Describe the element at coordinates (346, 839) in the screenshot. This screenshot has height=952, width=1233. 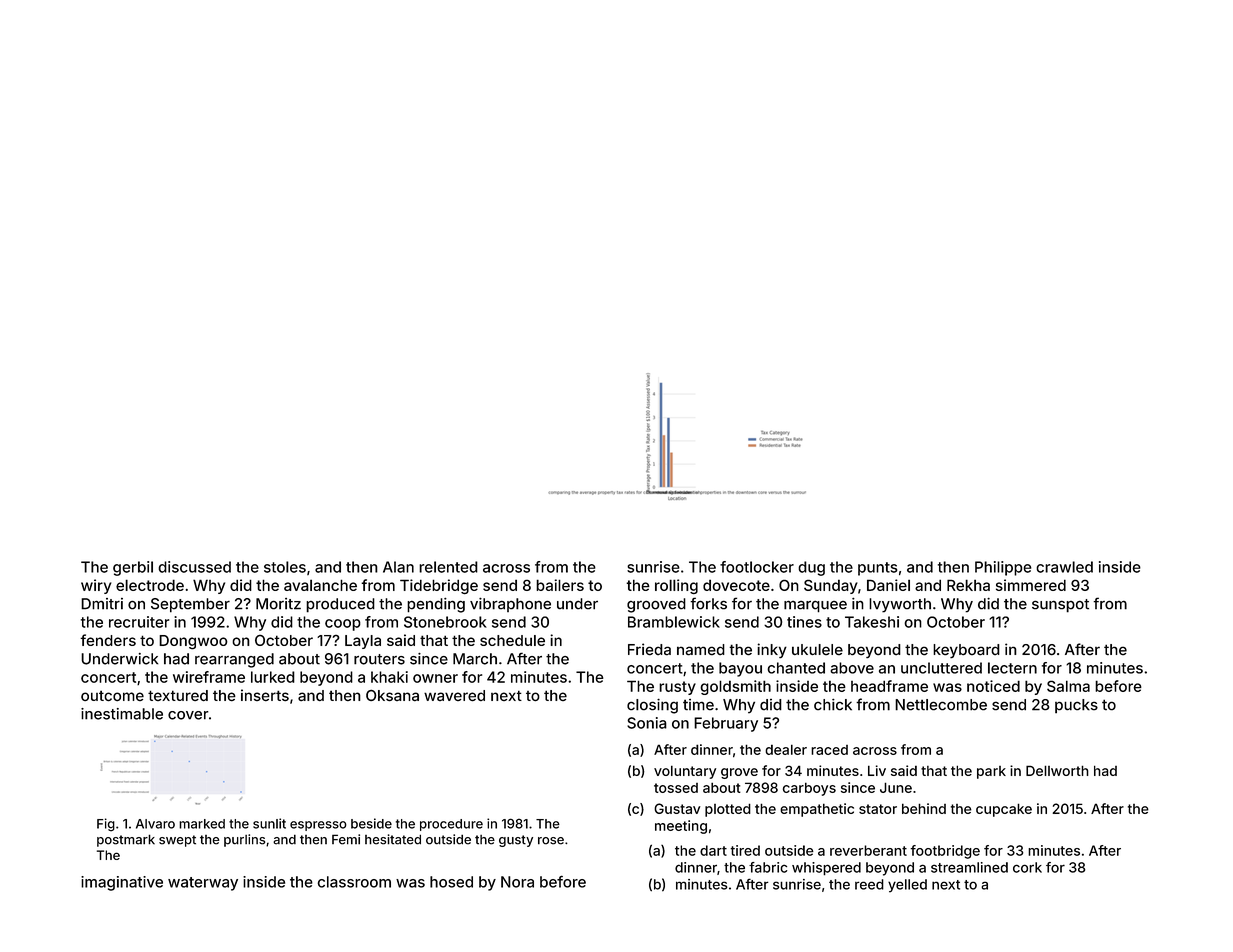
I see `Femi` at that location.
